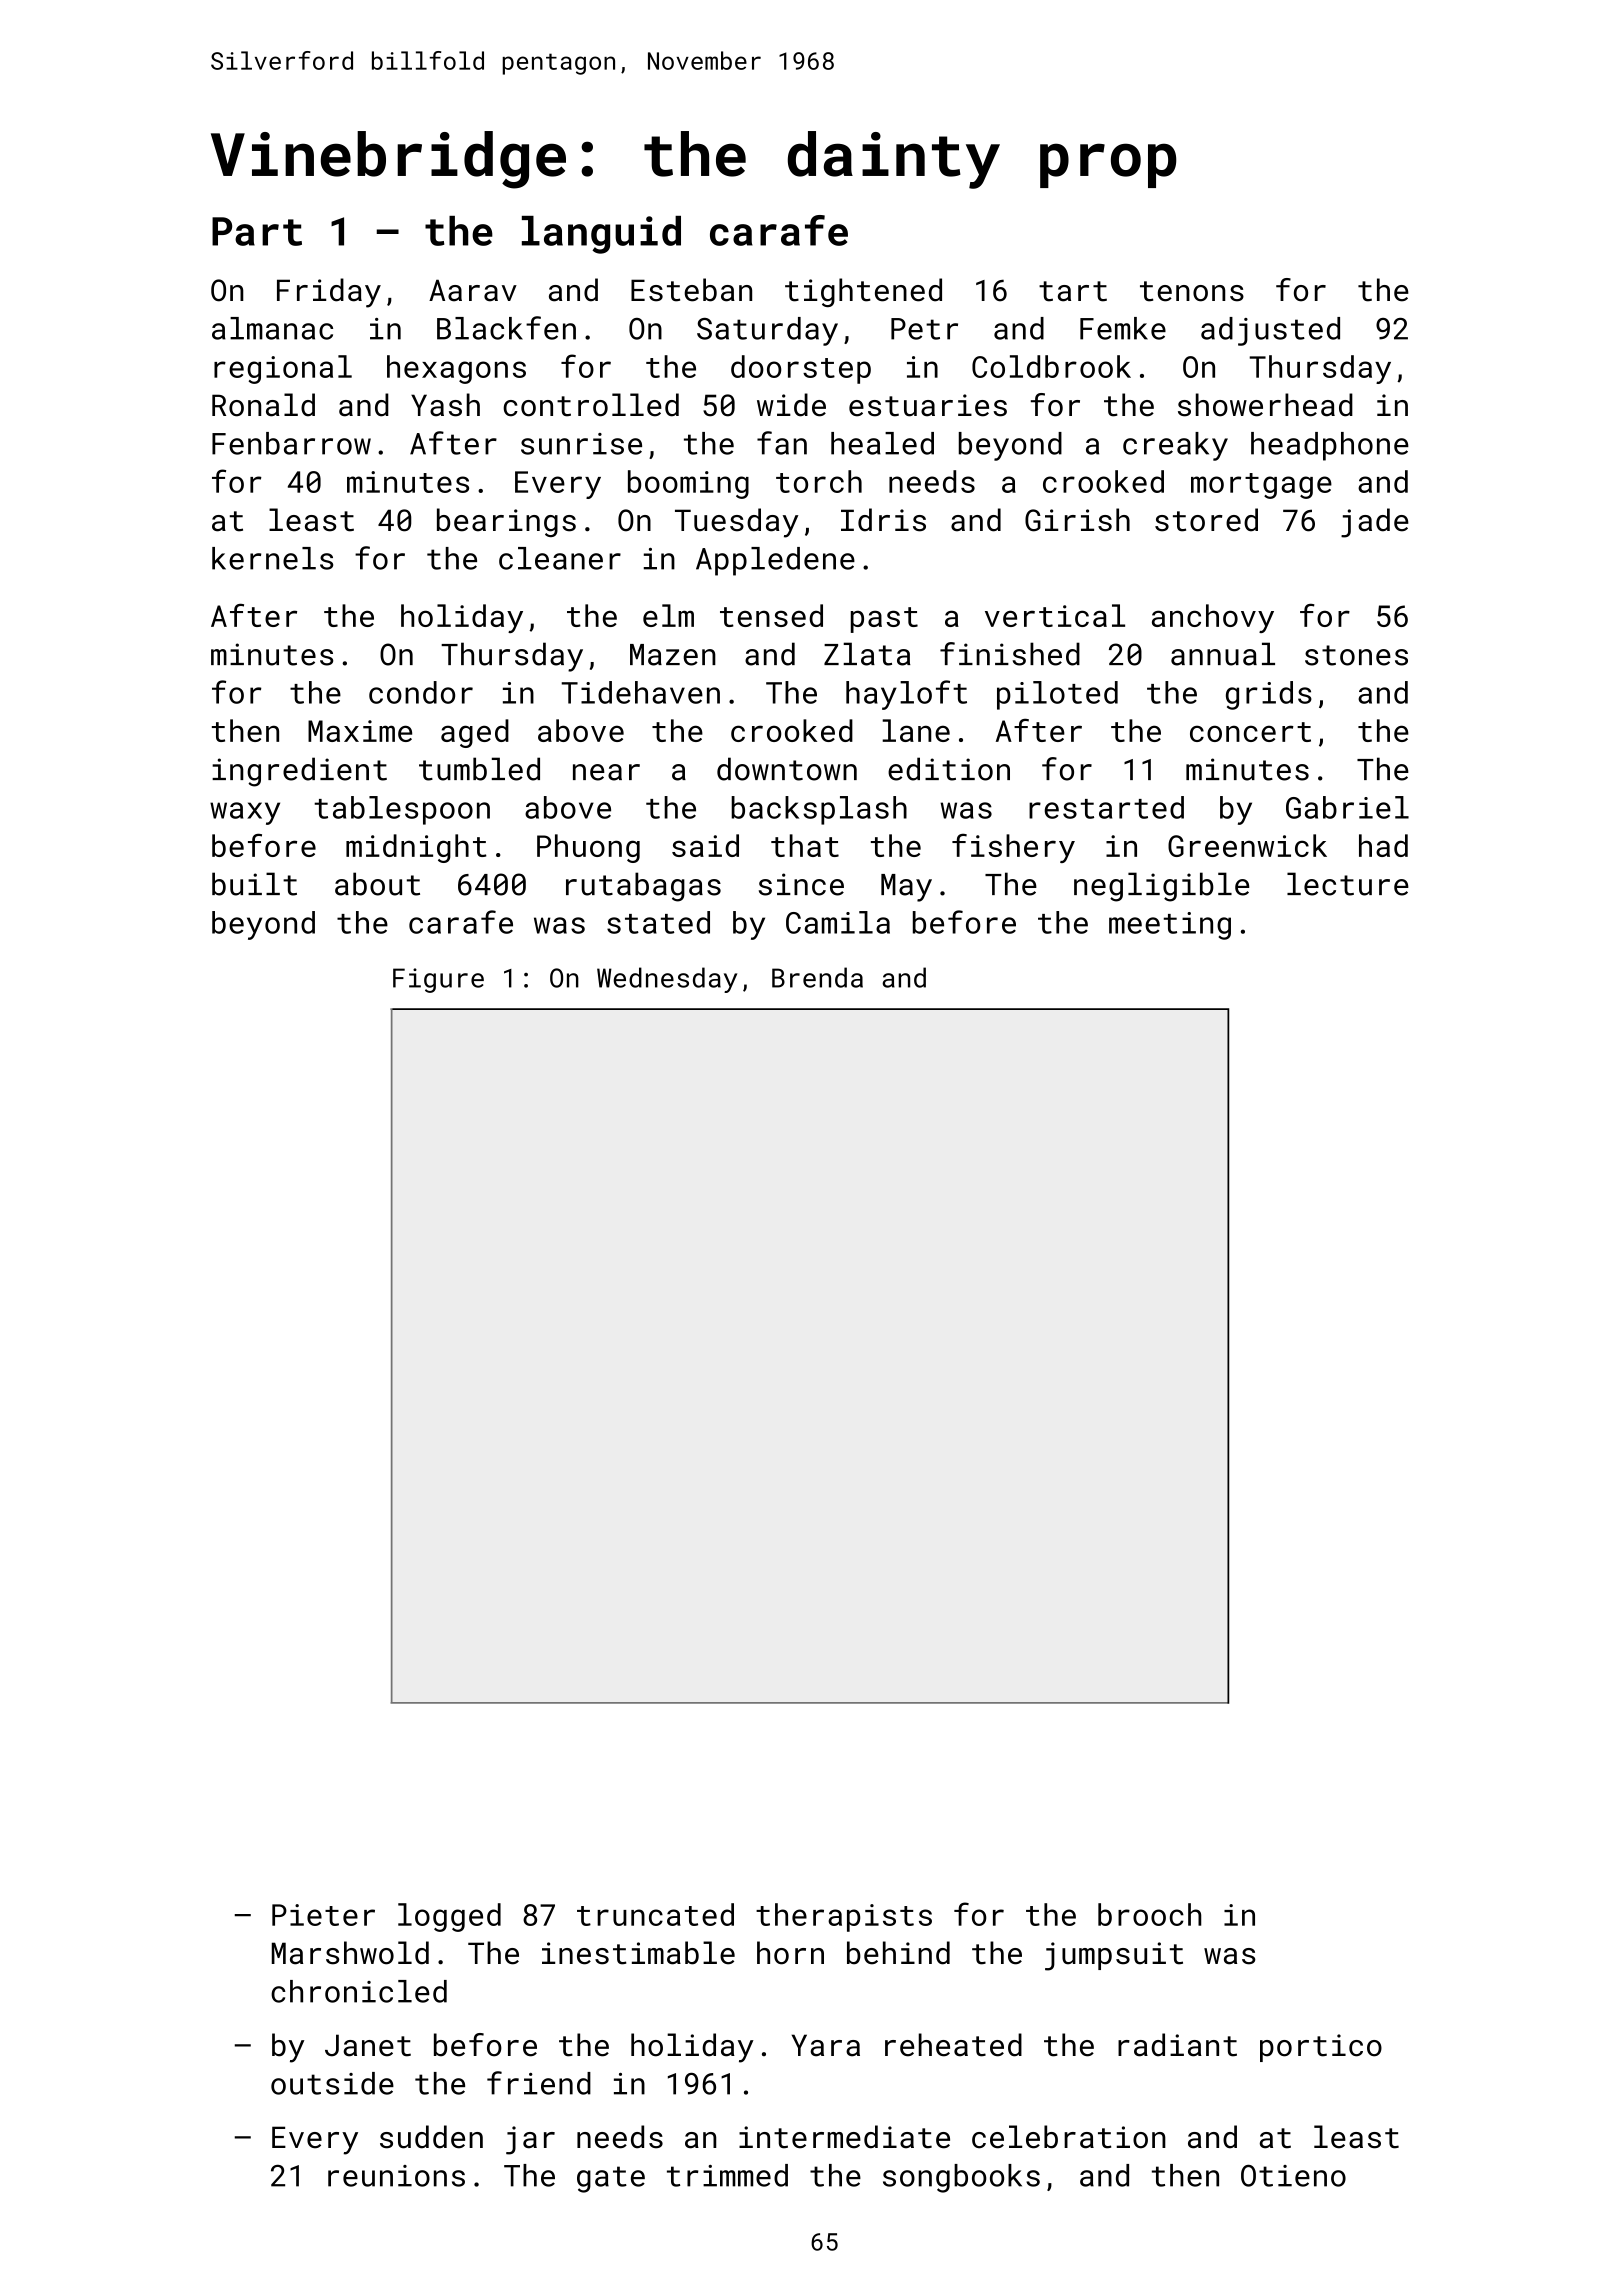 The height and width of the screenshot is (2292, 1620). I want to click on reunions, so click(396, 2176).
